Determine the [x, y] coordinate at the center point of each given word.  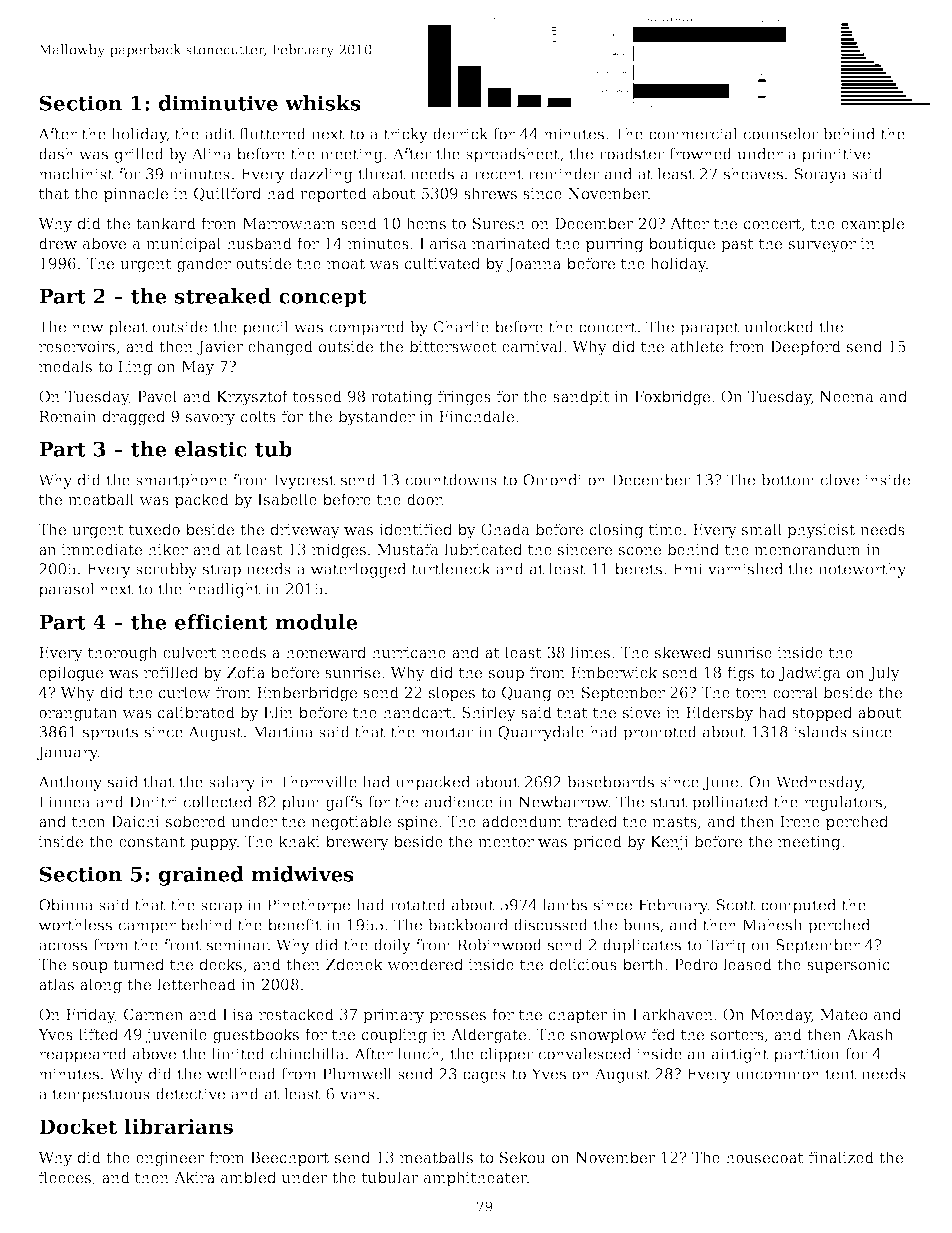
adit [219, 134]
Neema [846, 396]
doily [392, 946]
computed [799, 906]
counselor [781, 134]
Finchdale [476, 416]
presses [457, 1017]
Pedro [696, 964]
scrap [221, 908]
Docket [78, 1126]
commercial [693, 134]
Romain [68, 416]
